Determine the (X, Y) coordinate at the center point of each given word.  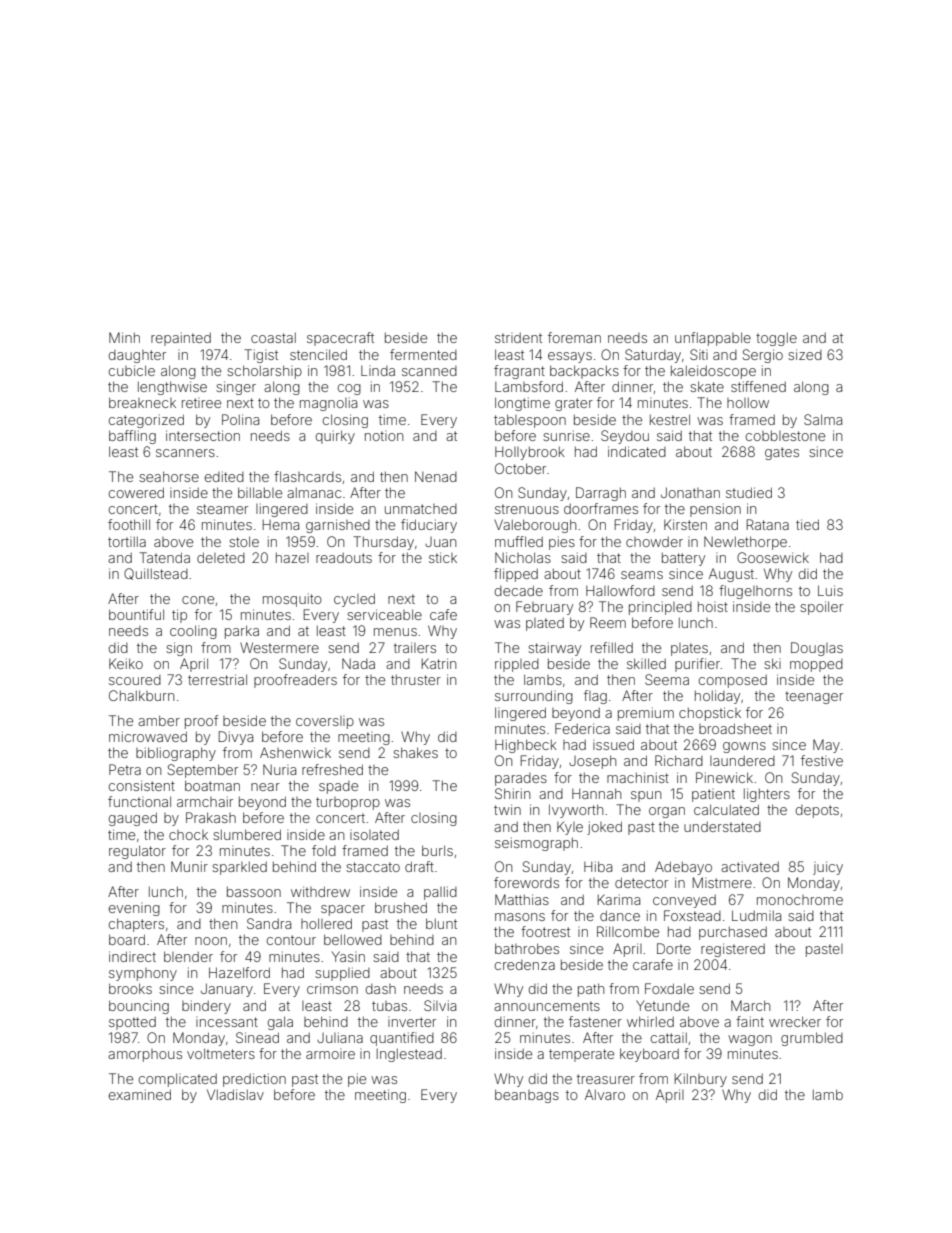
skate (707, 386)
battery (683, 559)
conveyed (684, 901)
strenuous (527, 509)
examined (140, 1094)
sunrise (566, 435)
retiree (201, 403)
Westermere (279, 647)
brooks (130, 988)
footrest (545, 931)
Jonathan (690, 492)
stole (244, 541)
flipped (516, 575)
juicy (828, 868)
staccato (373, 867)
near (265, 787)
